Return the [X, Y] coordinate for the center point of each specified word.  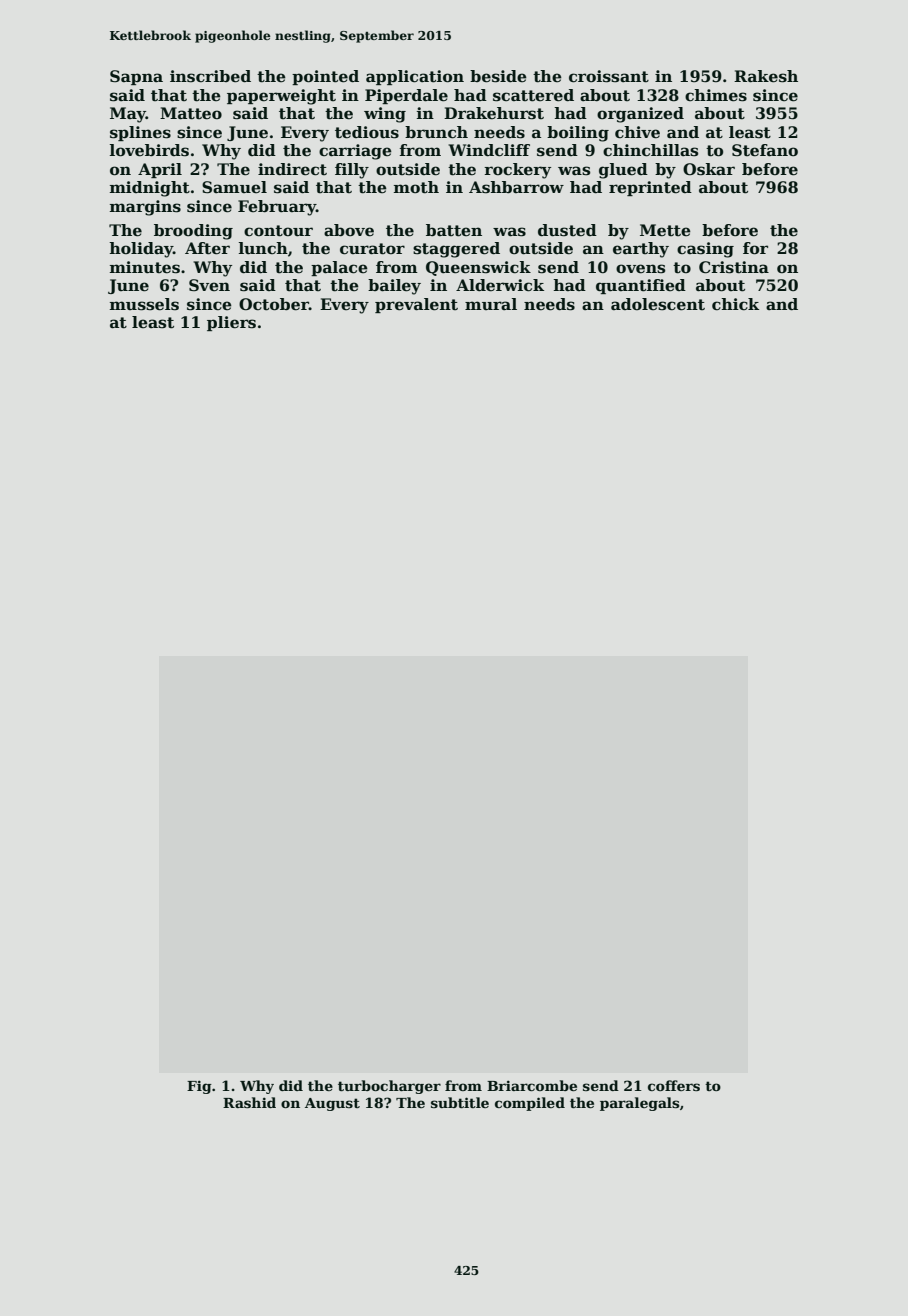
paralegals [639, 1104]
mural [491, 304]
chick [735, 304]
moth [416, 187]
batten [454, 230]
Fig [199, 1087]
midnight [150, 189]
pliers [231, 323]
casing [705, 250]
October [274, 304]
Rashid [249, 1102]
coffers [674, 1085]
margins [145, 208]
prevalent [416, 305]
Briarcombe [532, 1085]
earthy [641, 250]
